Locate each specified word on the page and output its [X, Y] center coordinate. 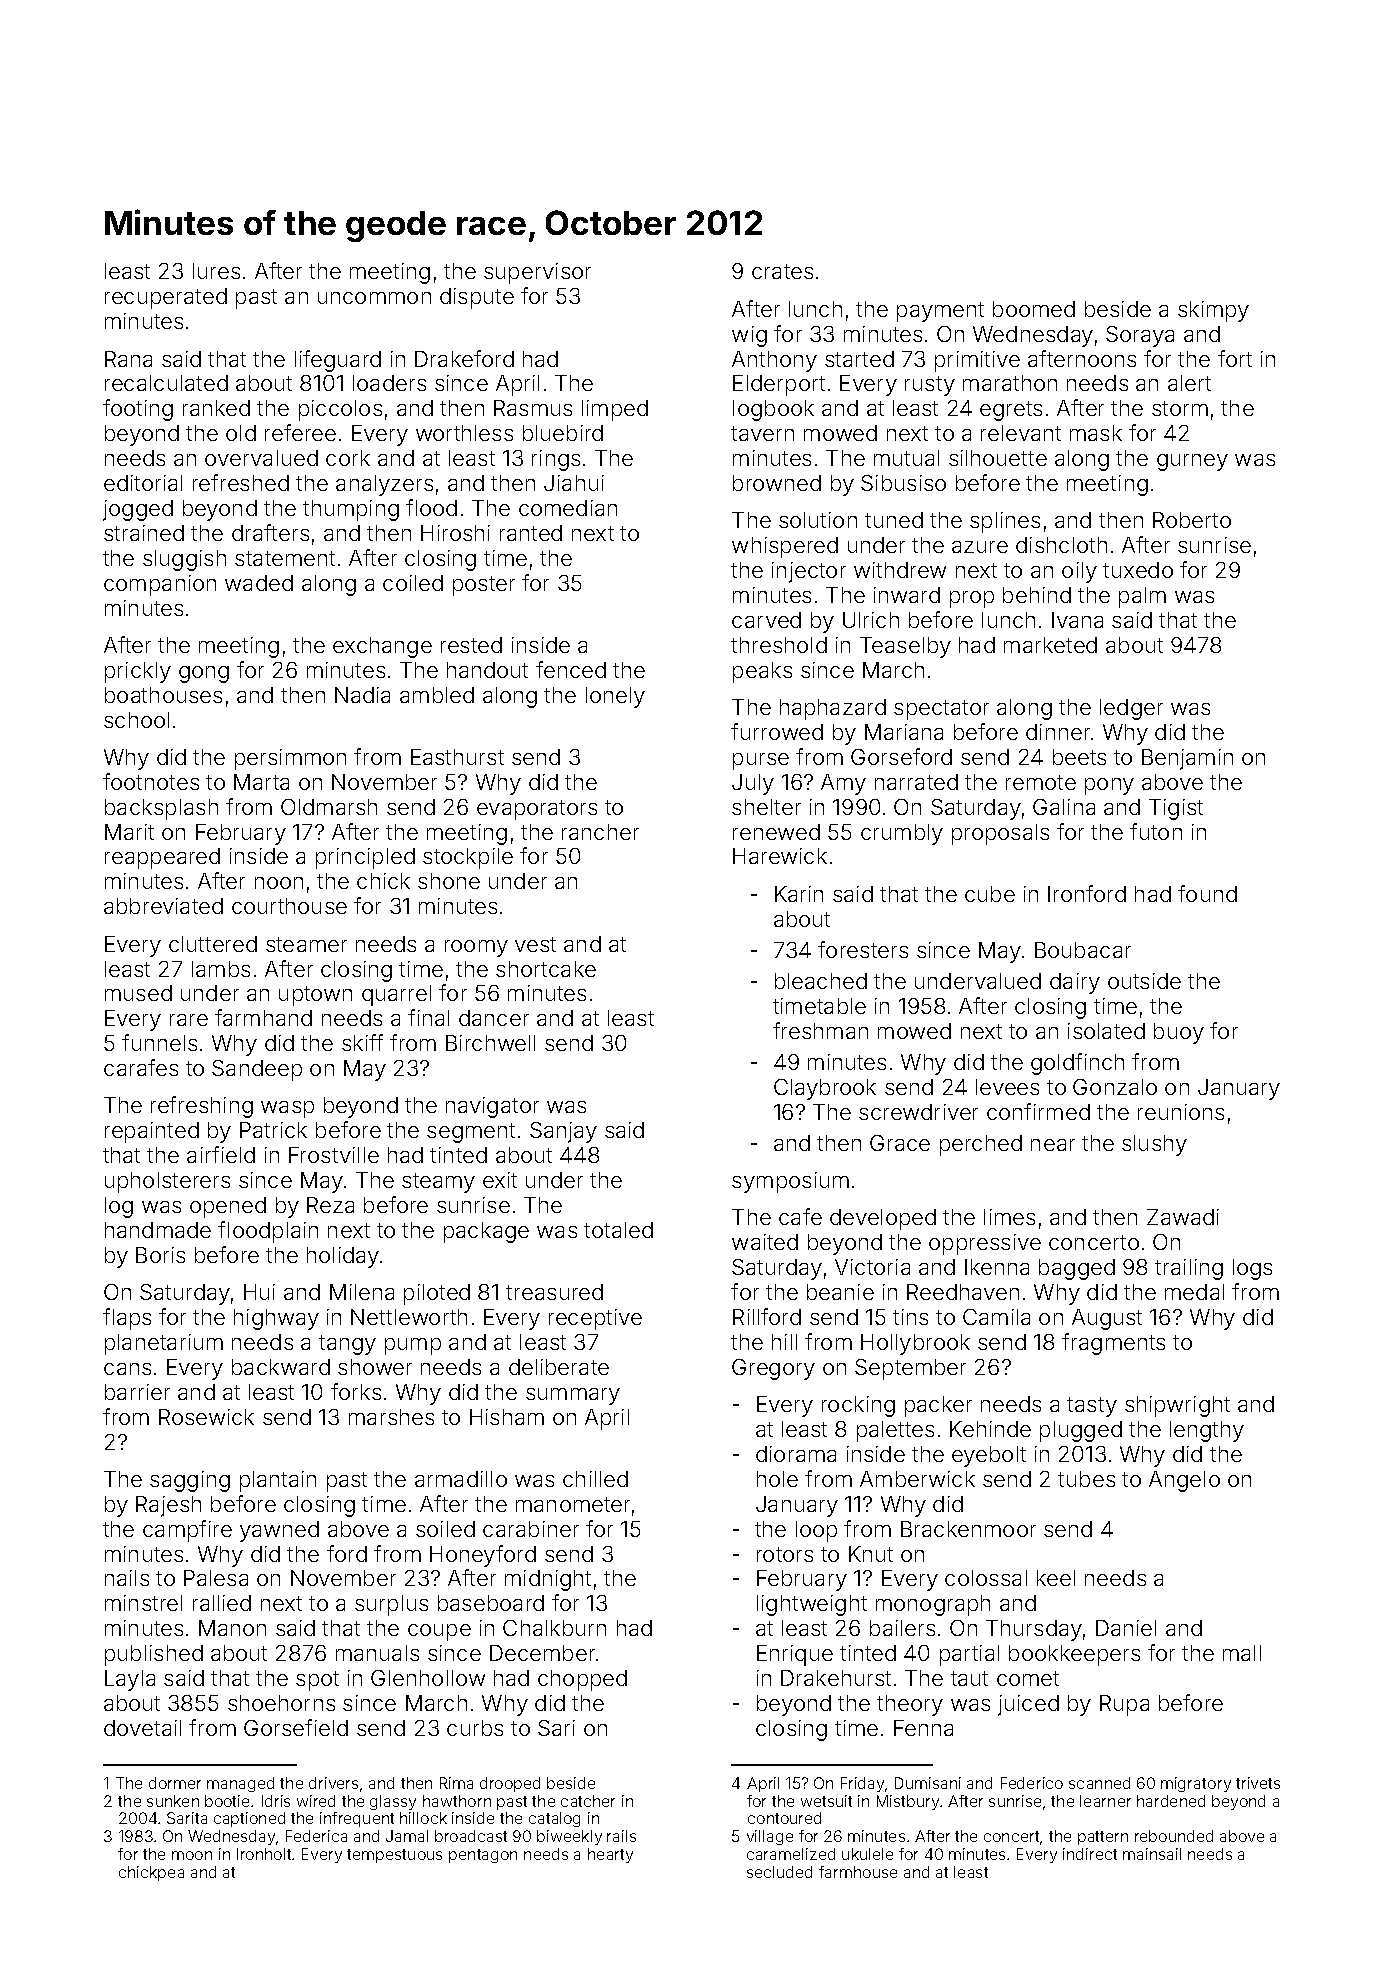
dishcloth [1061, 545]
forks [356, 1391]
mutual [906, 458]
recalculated [166, 383]
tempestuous [394, 1856]
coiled [413, 583]
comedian [568, 508]
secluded [779, 1872]
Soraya [1140, 336]
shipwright [1177, 1406]
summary [573, 1396]
